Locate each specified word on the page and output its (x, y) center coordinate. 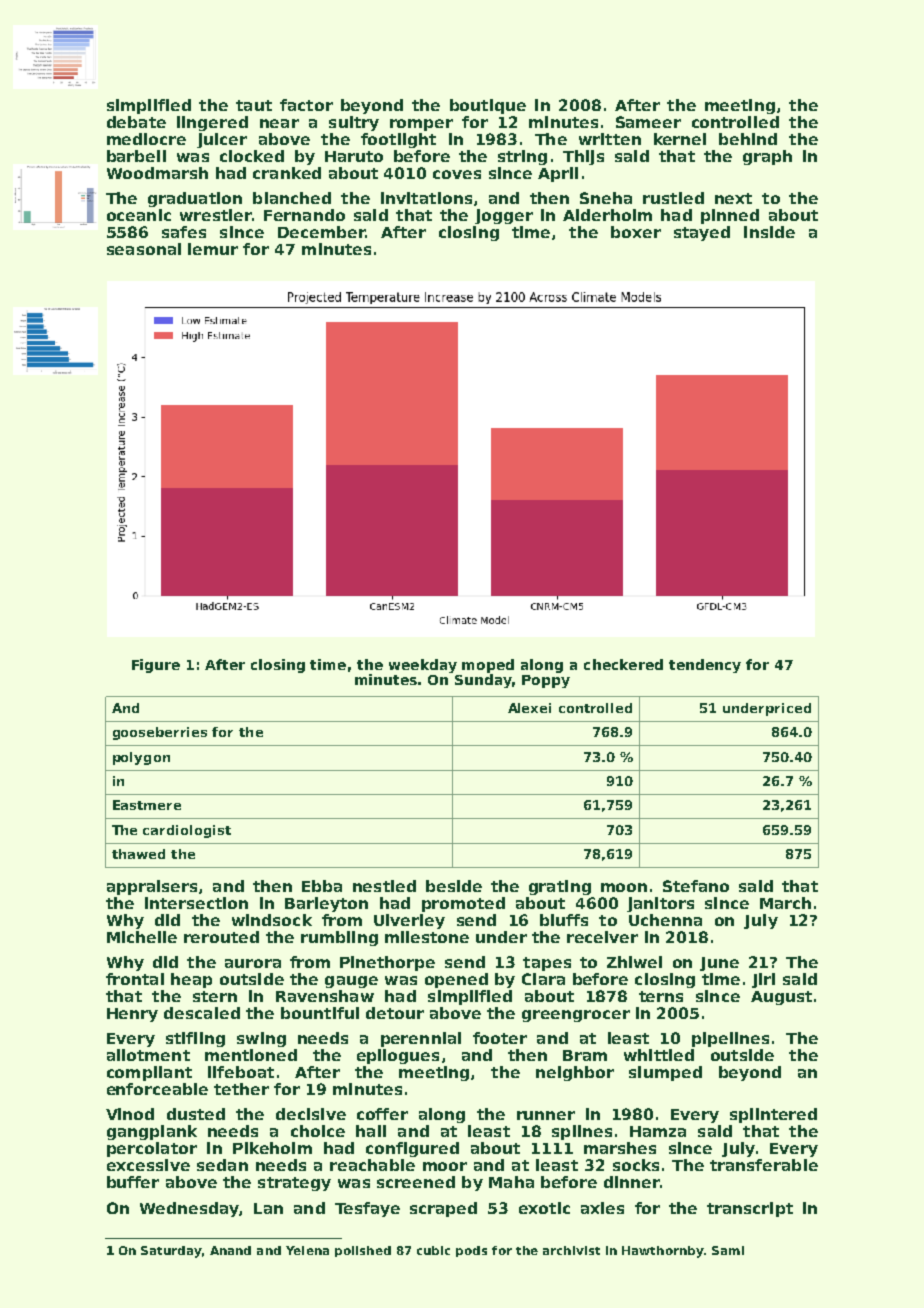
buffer (133, 1182)
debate (136, 122)
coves (457, 174)
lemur (213, 249)
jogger (504, 216)
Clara (543, 979)
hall (371, 1131)
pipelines (730, 1039)
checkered (623, 664)
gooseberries (160, 733)
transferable (764, 1165)
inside (769, 232)
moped (488, 666)
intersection (196, 903)
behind (748, 139)
